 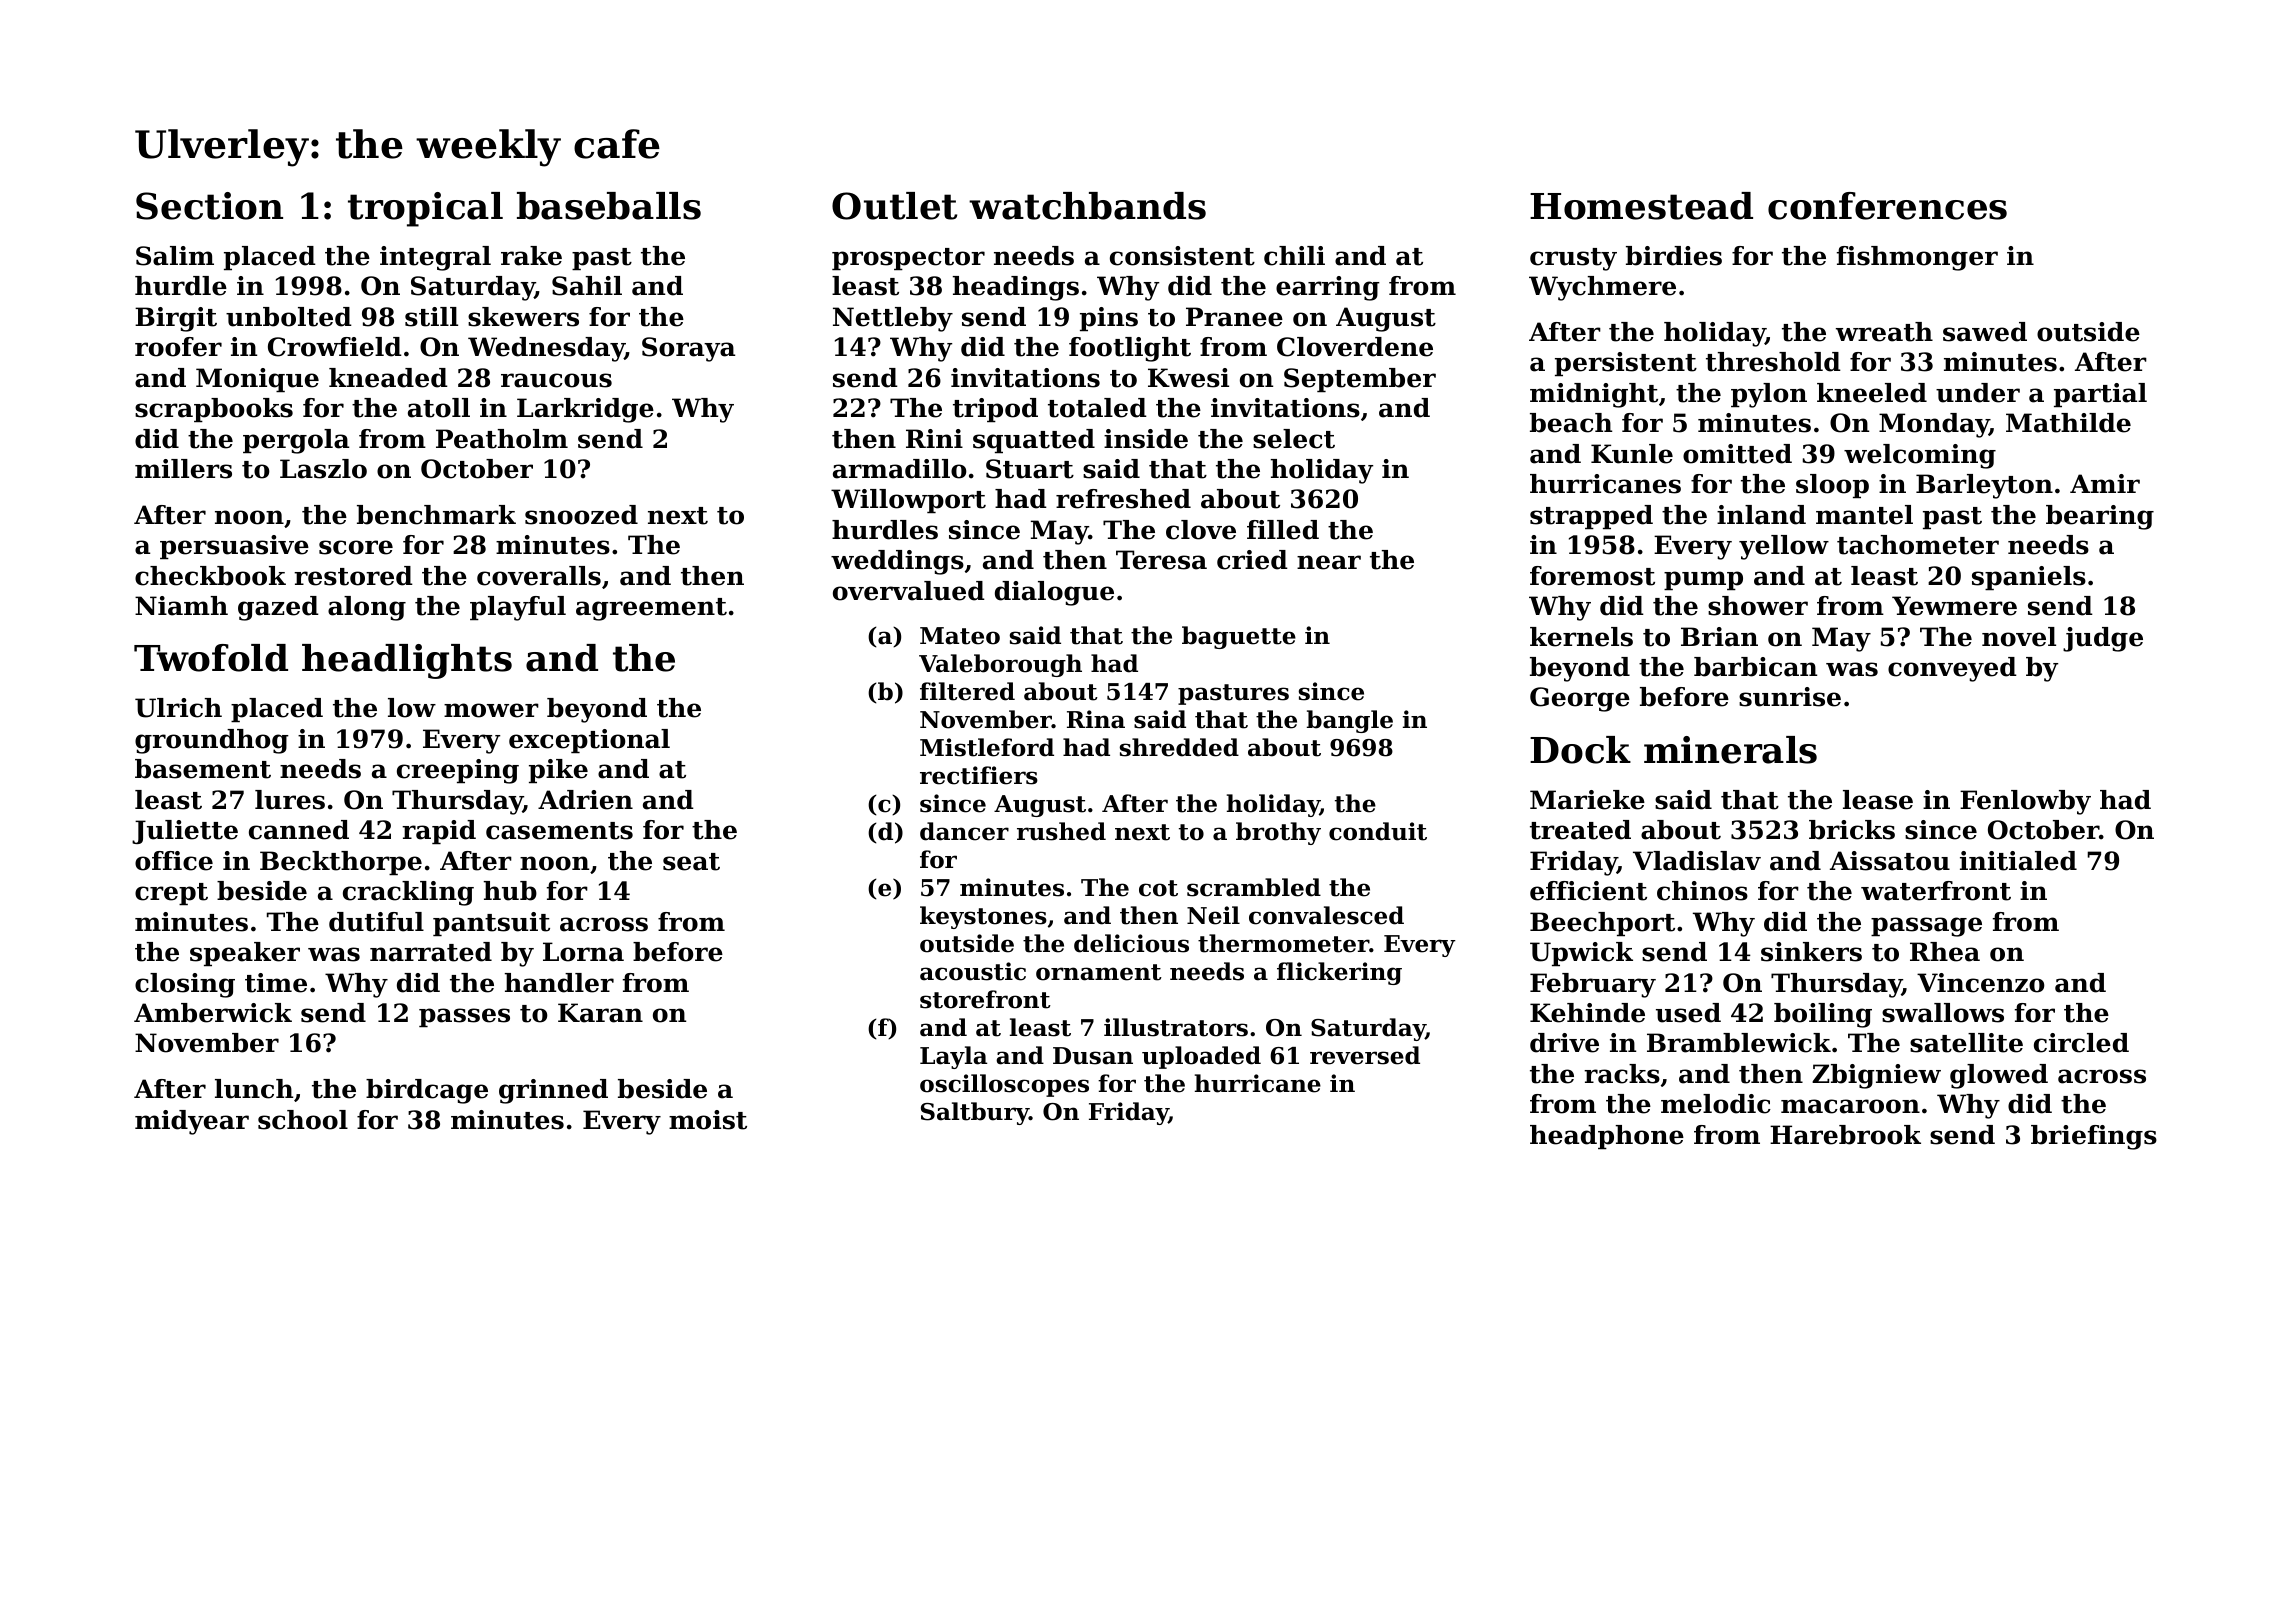 I want to click on Ulrich, so click(x=178, y=708).
